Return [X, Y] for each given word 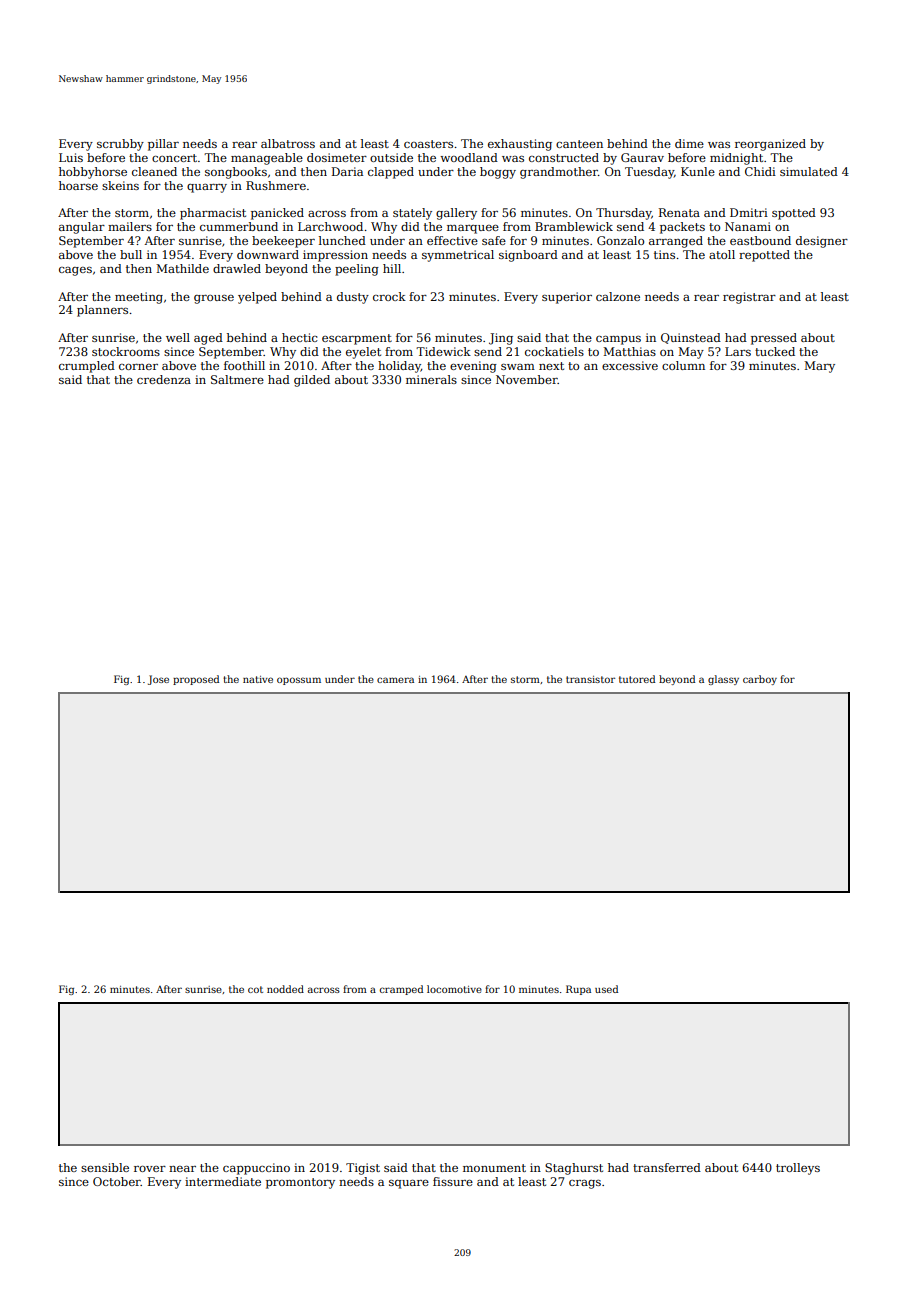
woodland [469, 157]
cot [255, 989]
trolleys [798, 1169]
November [527, 379]
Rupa [578, 990]
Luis [71, 157]
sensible [105, 1167]
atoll [722, 254]
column [683, 365]
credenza [164, 379]
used [606, 989]
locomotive [454, 989]
